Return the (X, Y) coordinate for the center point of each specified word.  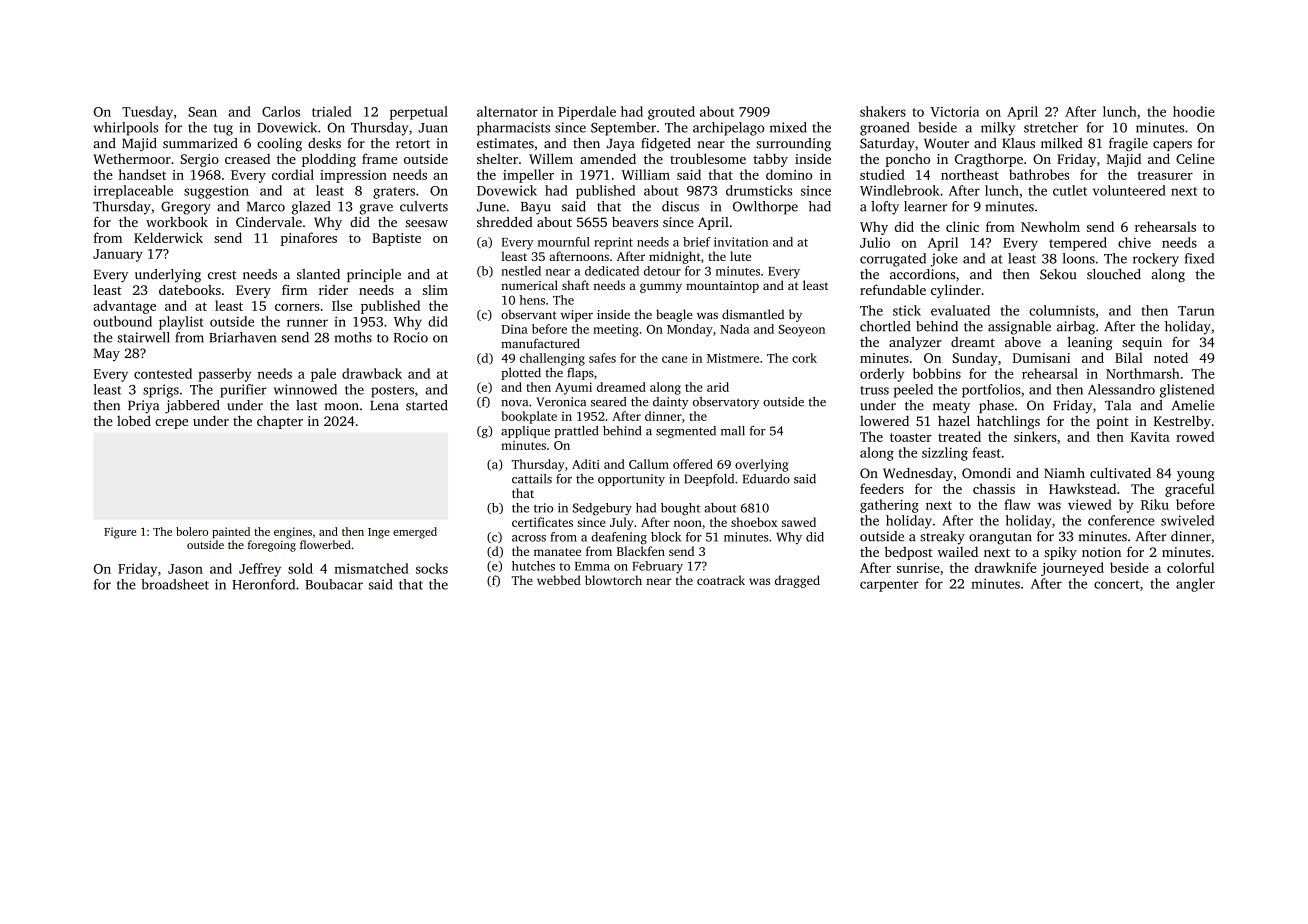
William (645, 174)
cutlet (1070, 190)
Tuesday (147, 113)
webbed (559, 580)
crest (222, 275)
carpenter (889, 586)
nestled (521, 271)
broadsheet (175, 584)
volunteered (1129, 190)
